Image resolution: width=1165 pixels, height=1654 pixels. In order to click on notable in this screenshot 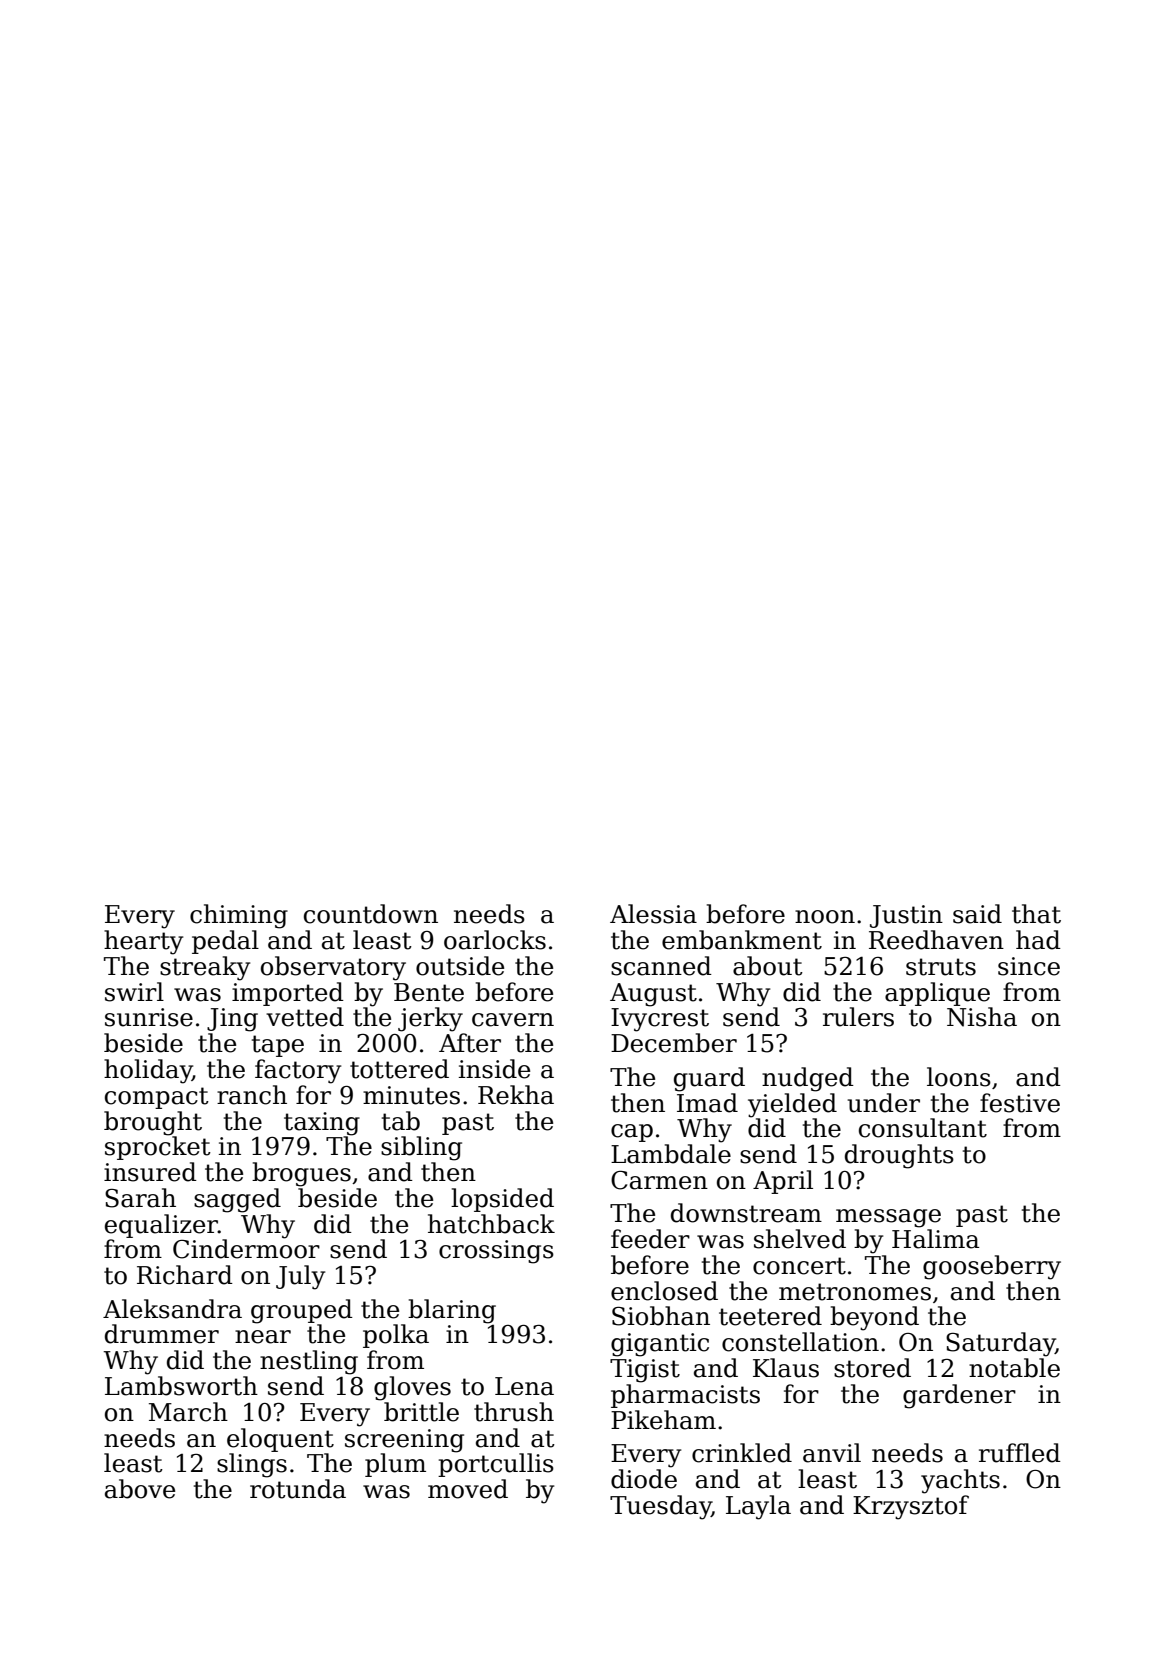, I will do `click(1014, 1368)`.
